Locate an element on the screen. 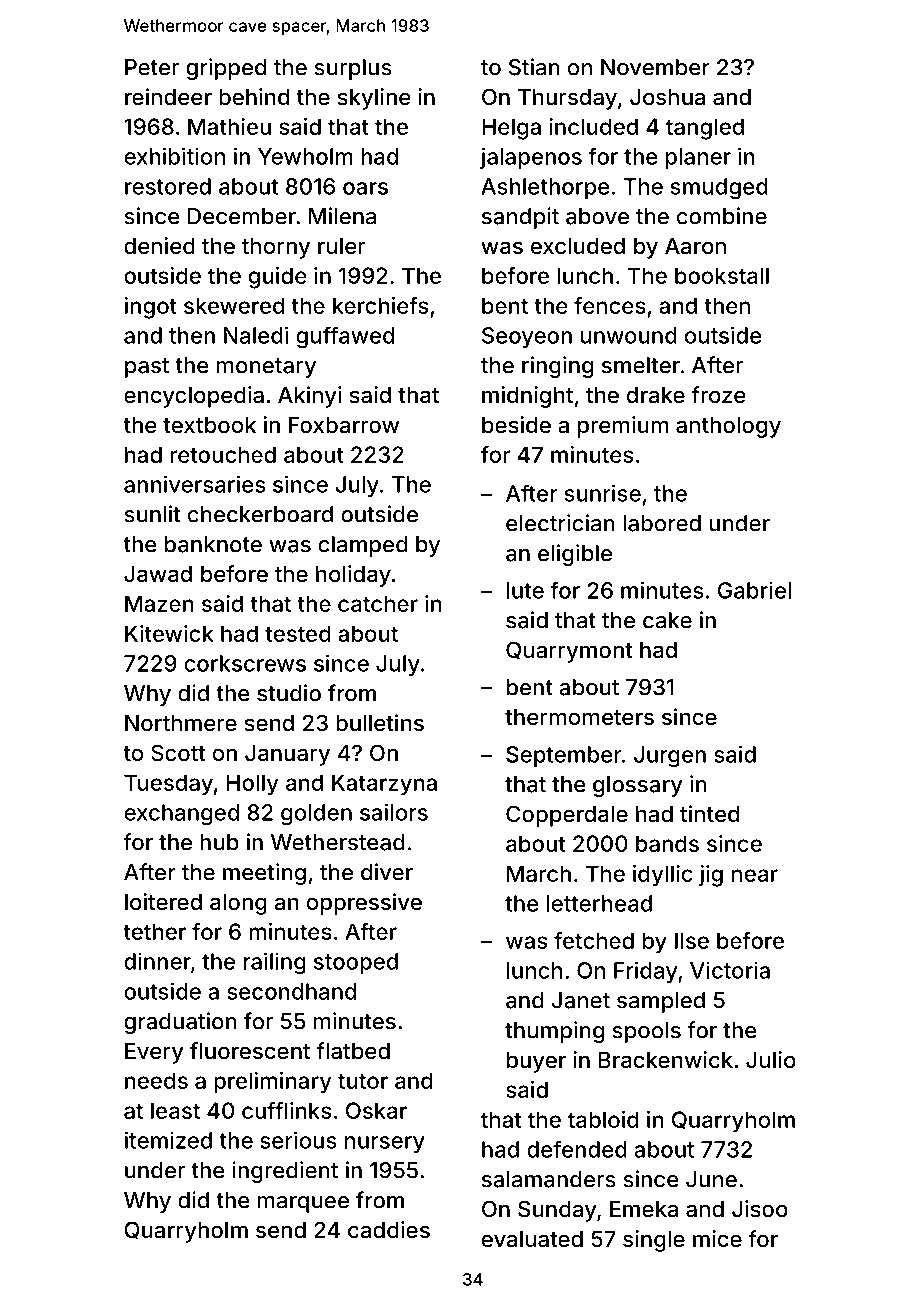 This screenshot has height=1314, width=924. froze is located at coordinates (718, 394).
